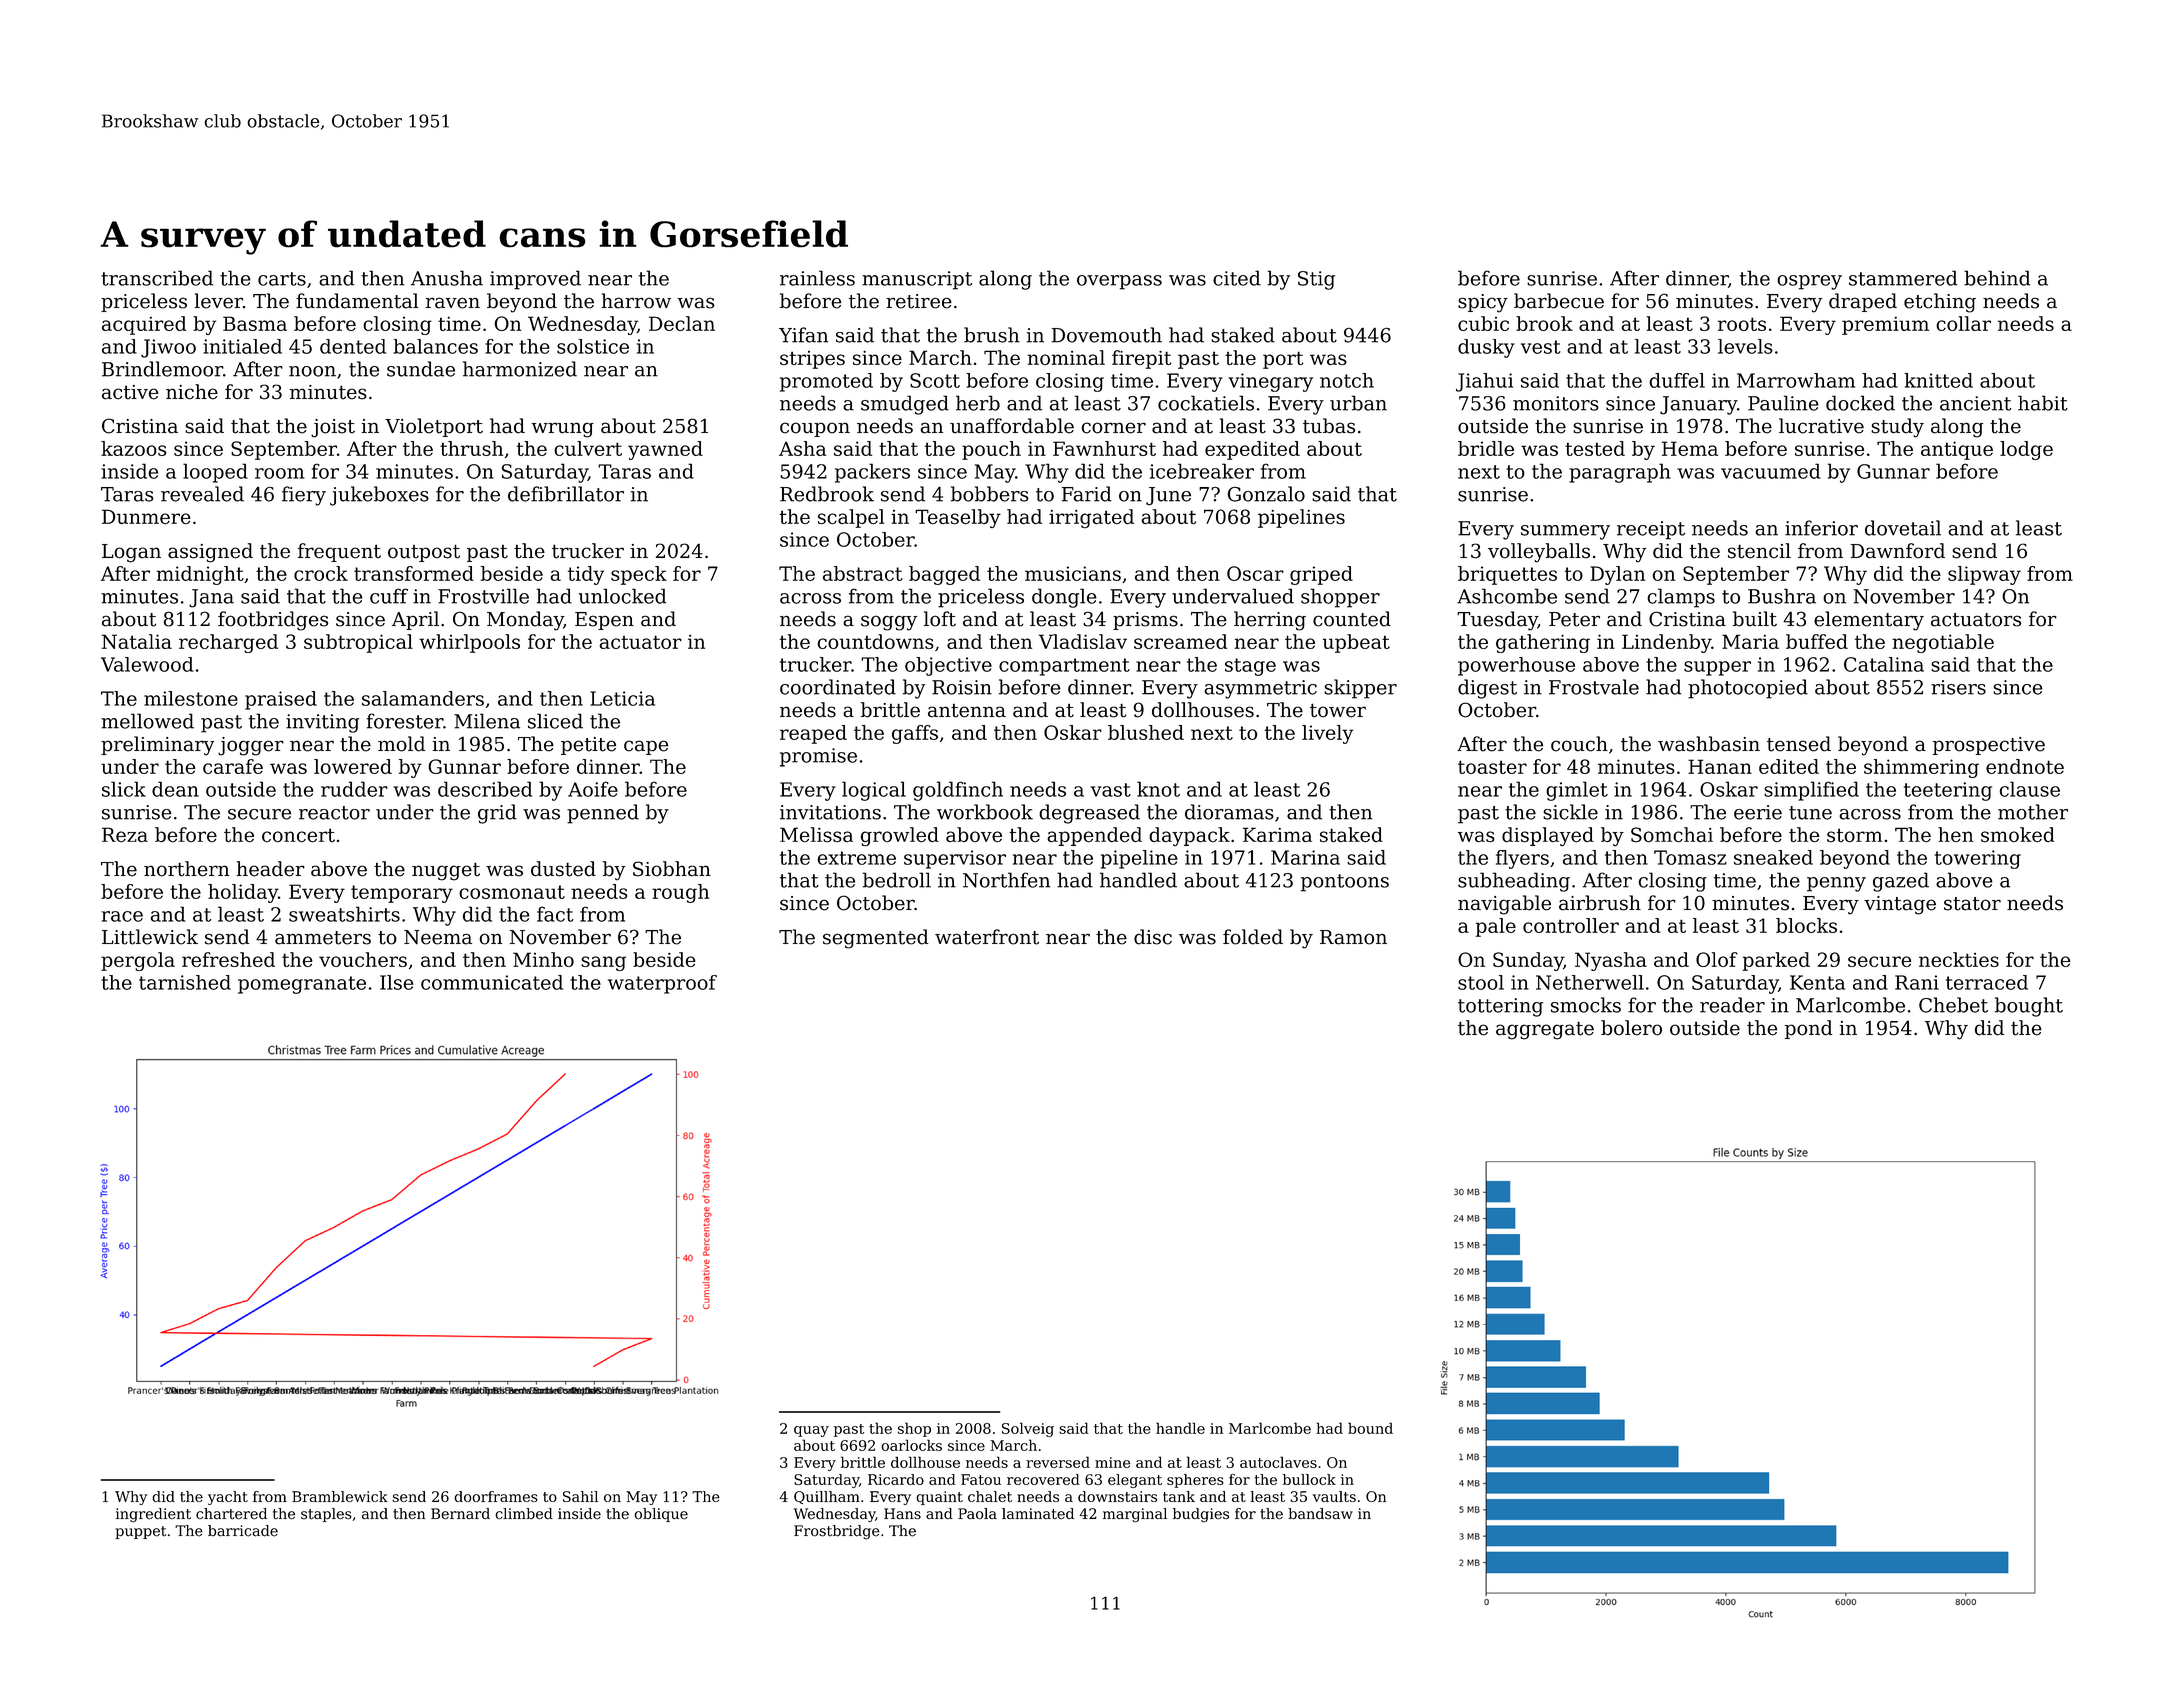 The width and height of the document is (2178, 1683). What do you see at coordinates (1320, 1514) in the document?
I see `bandsaw` at bounding box center [1320, 1514].
